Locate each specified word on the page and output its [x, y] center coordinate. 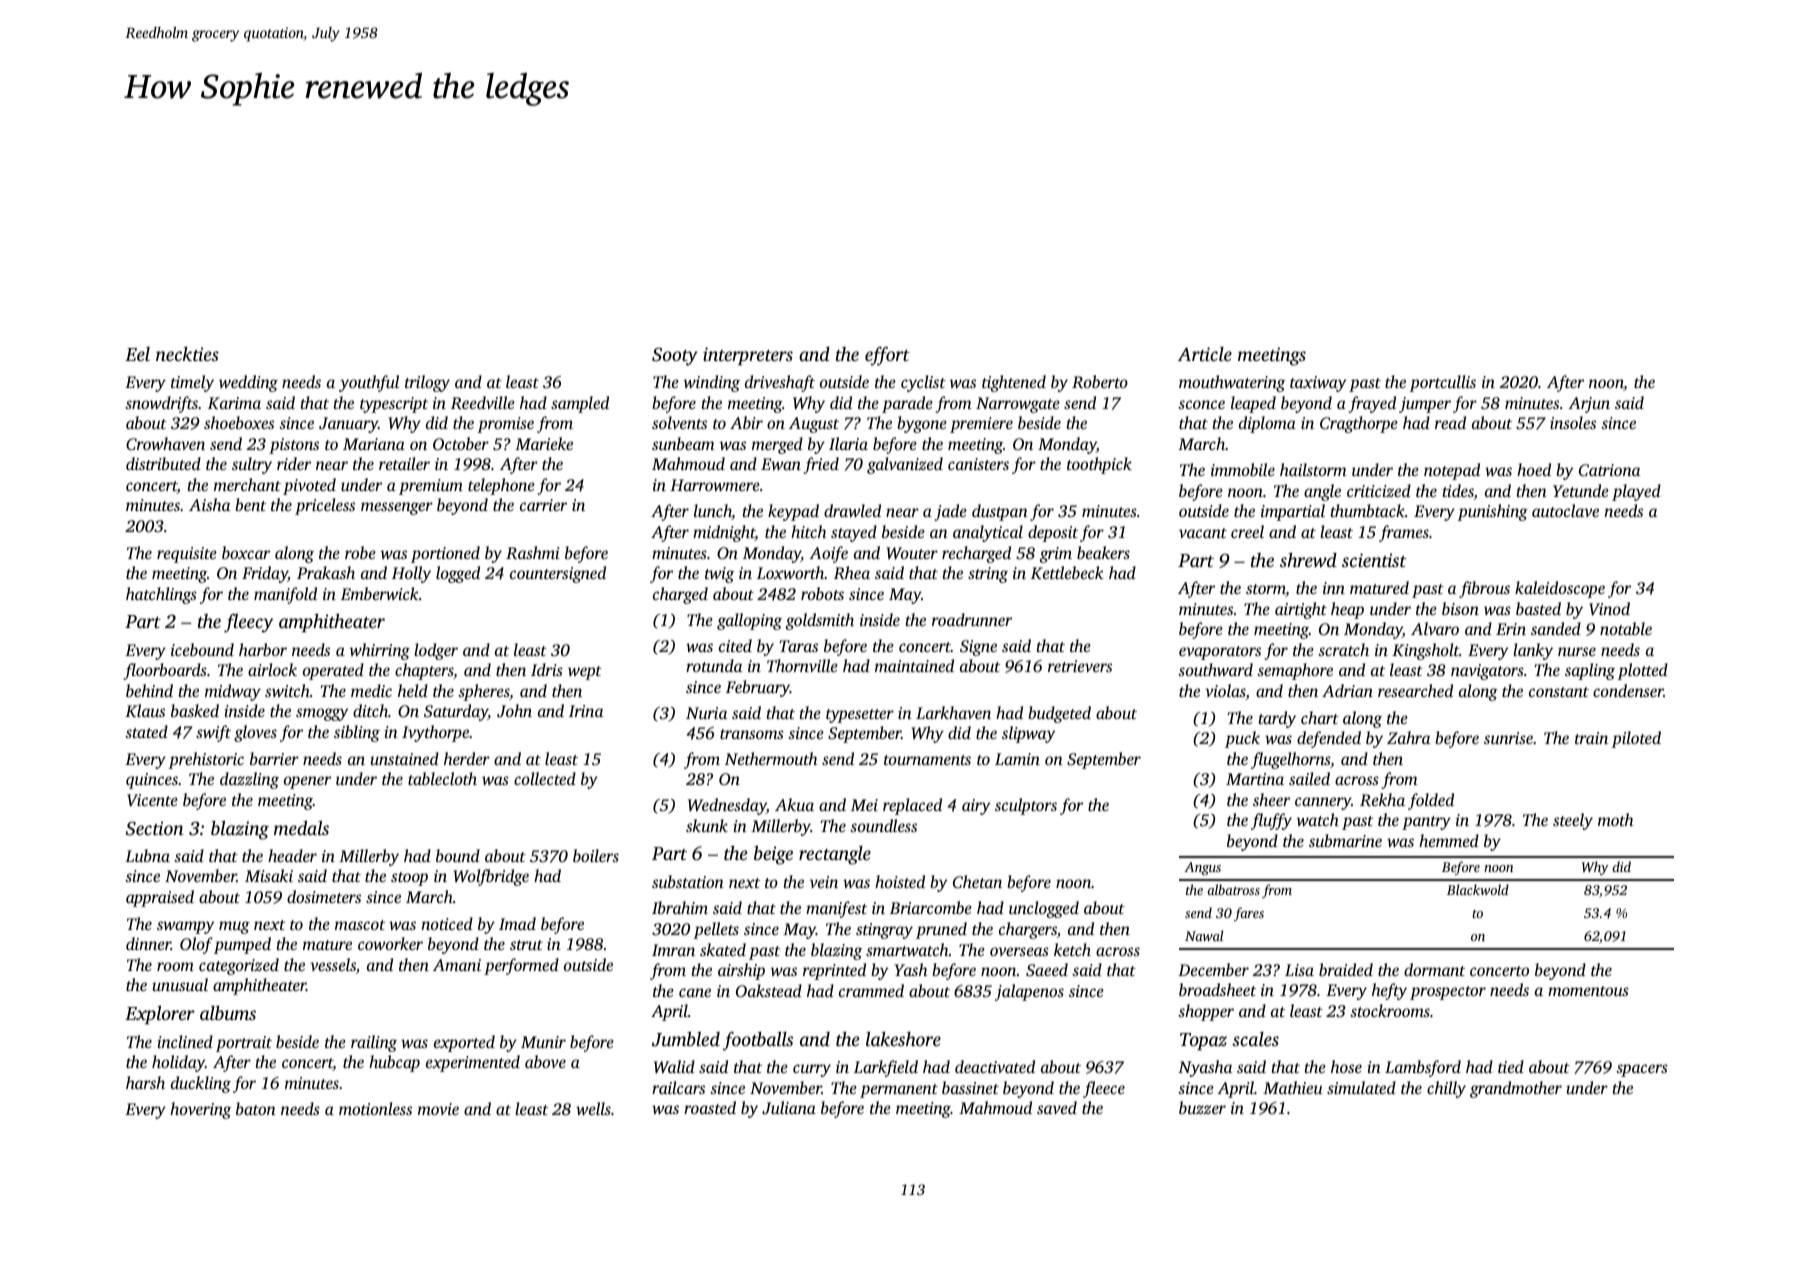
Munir [543, 1042]
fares [1249, 914]
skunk [707, 825]
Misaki [269, 875]
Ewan [781, 464]
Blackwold [1478, 889]
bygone [922, 424]
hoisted [900, 881]
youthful [369, 383]
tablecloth [442, 778]
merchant [247, 484]
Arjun [1589, 405]
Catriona [1609, 470]
